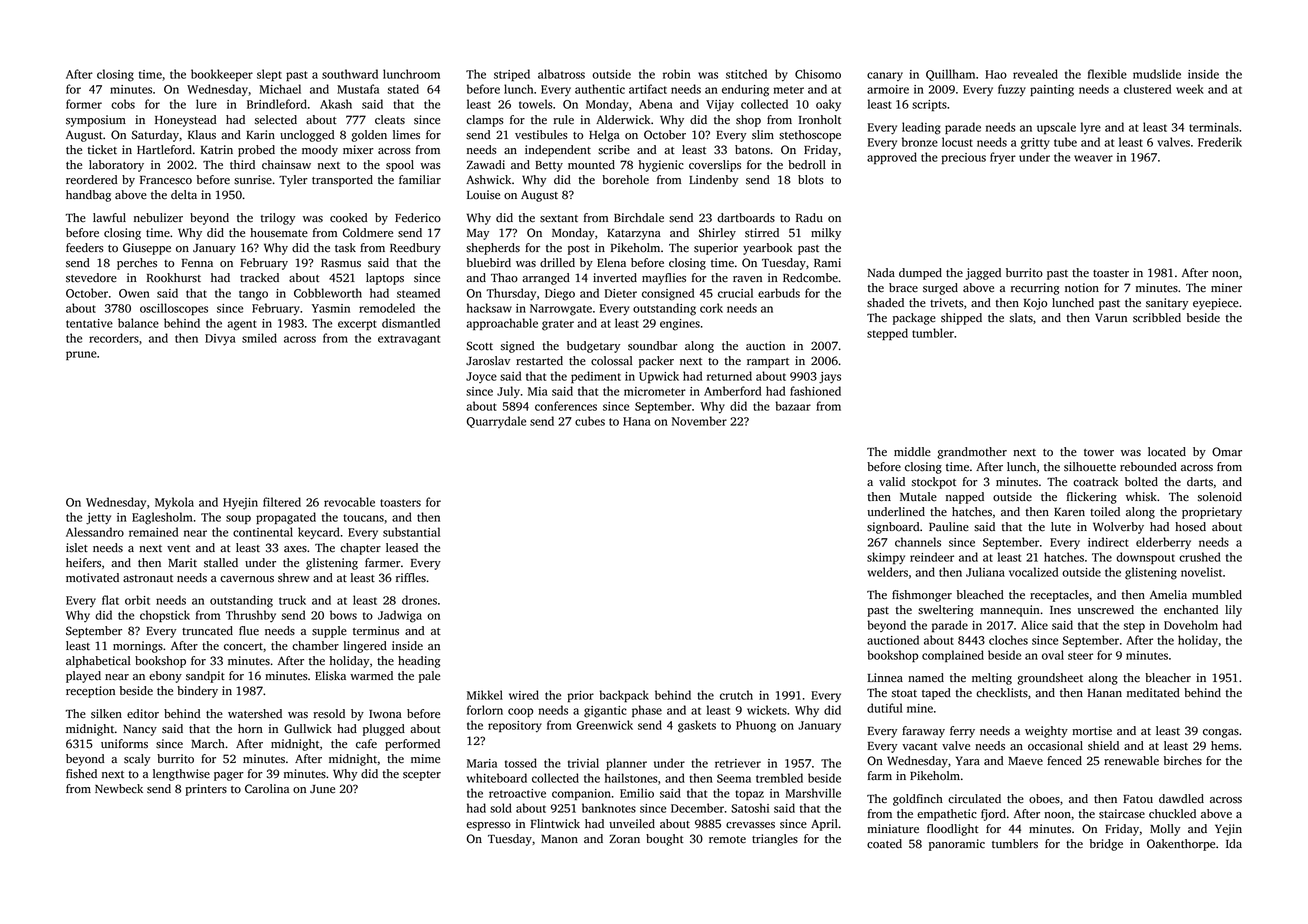 This screenshot has height=924, width=1308. I want to click on espresso, so click(488, 826).
